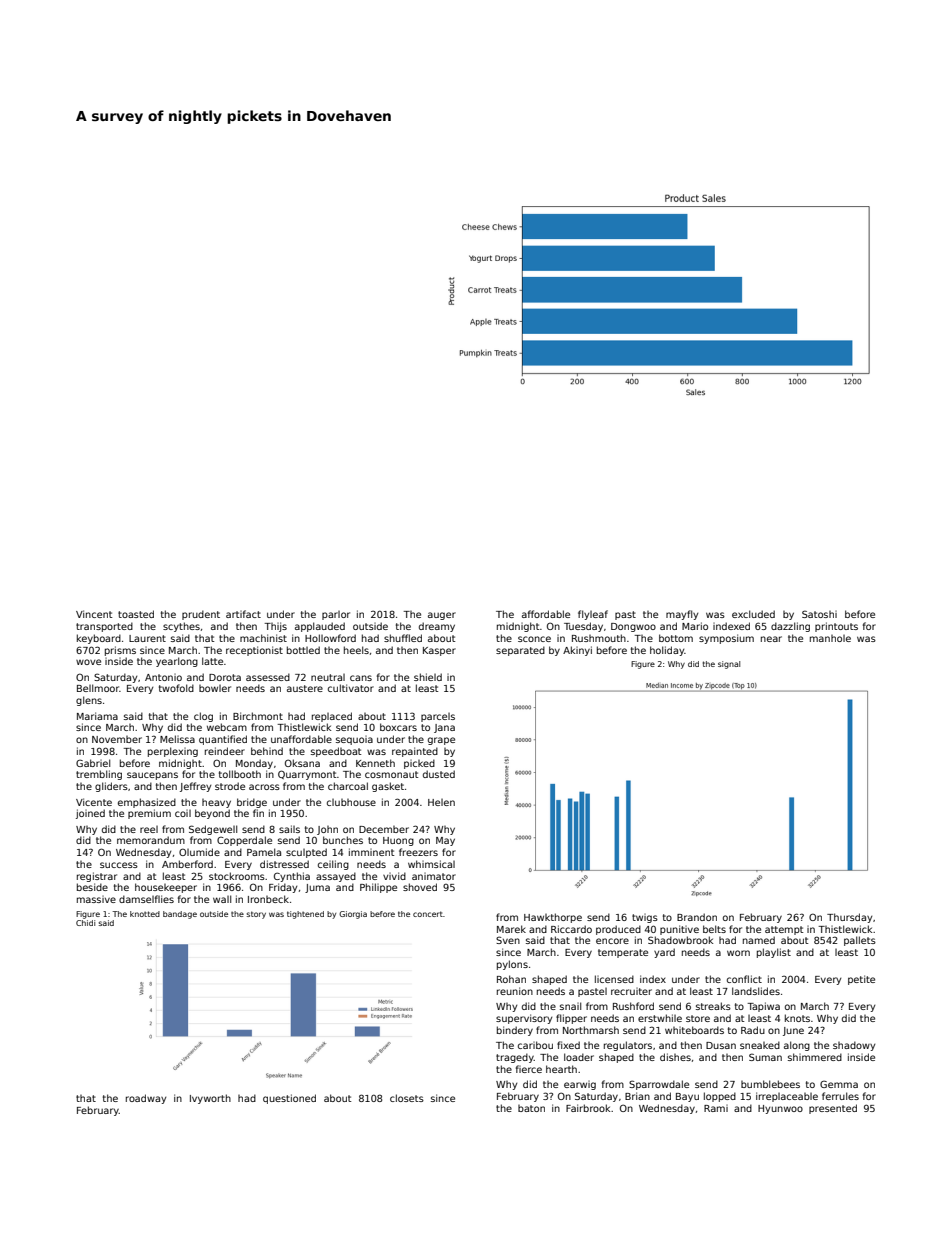 The image size is (952, 1233). Describe the element at coordinates (687, 1097) in the document. I see `Bayu` at that location.
